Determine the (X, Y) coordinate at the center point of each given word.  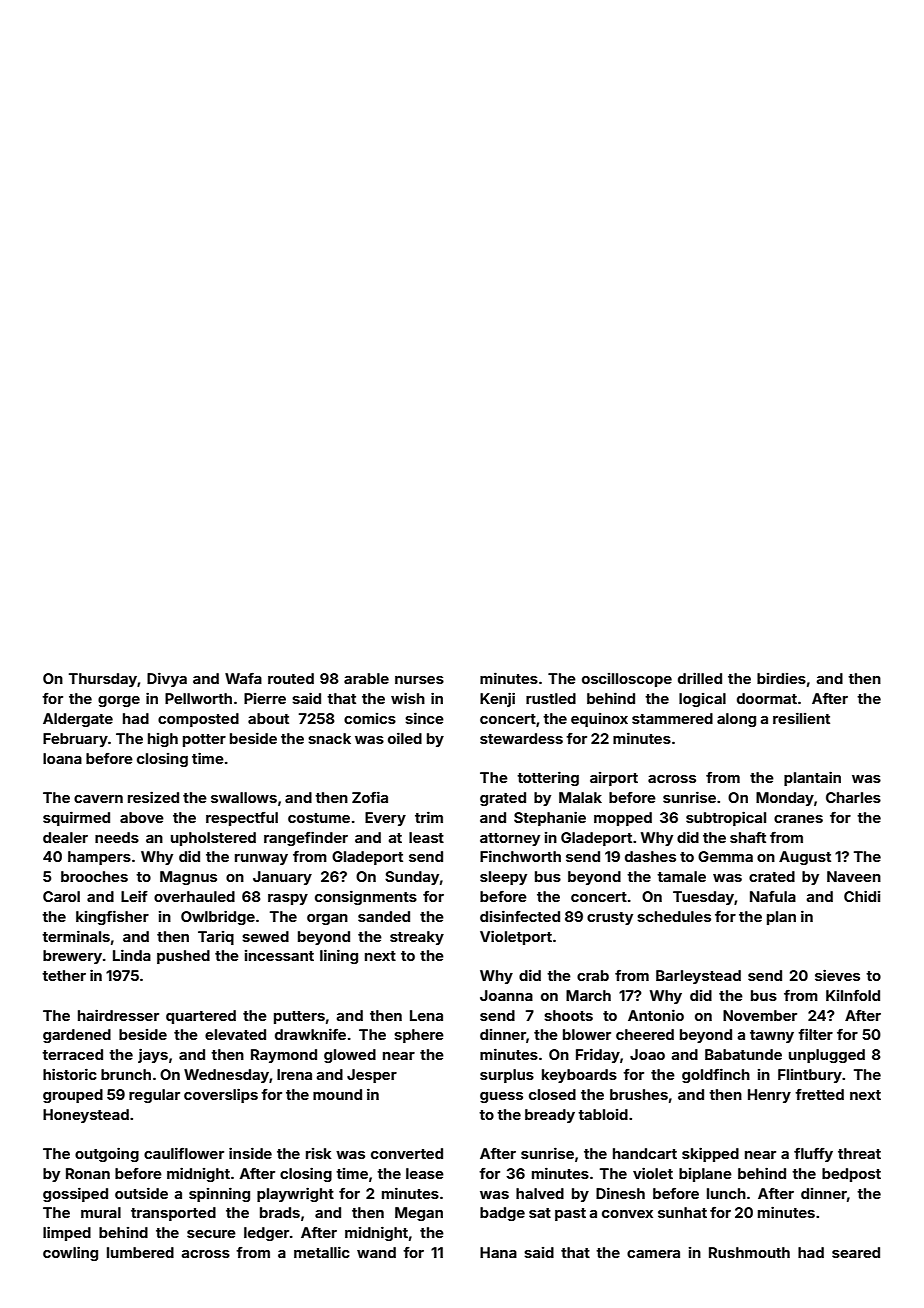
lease (425, 1173)
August (805, 858)
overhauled (194, 896)
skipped (710, 1154)
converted (407, 1153)
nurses (419, 680)
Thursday (103, 680)
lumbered (140, 1252)
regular (154, 1096)
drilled (700, 678)
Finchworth (520, 856)
